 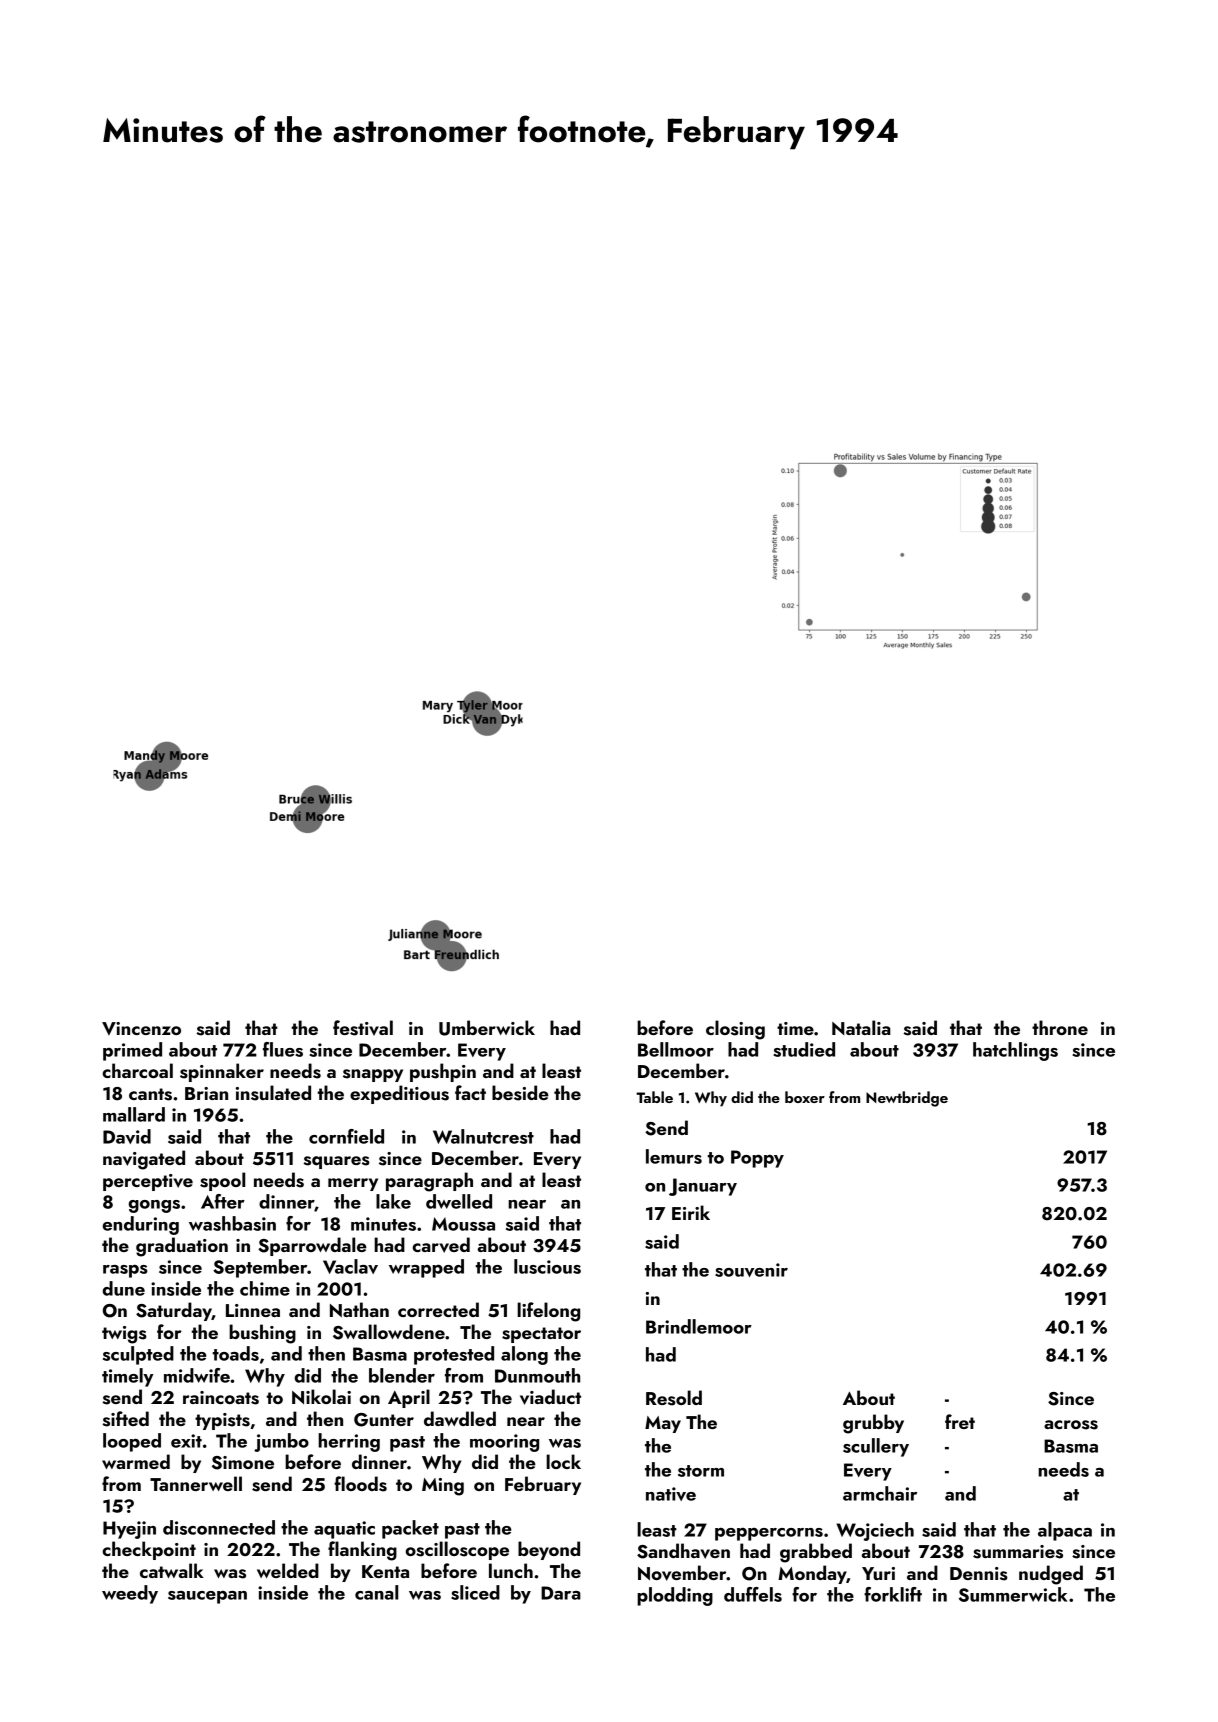 What do you see at coordinates (346, 1136) in the document?
I see `cornfield` at bounding box center [346, 1136].
